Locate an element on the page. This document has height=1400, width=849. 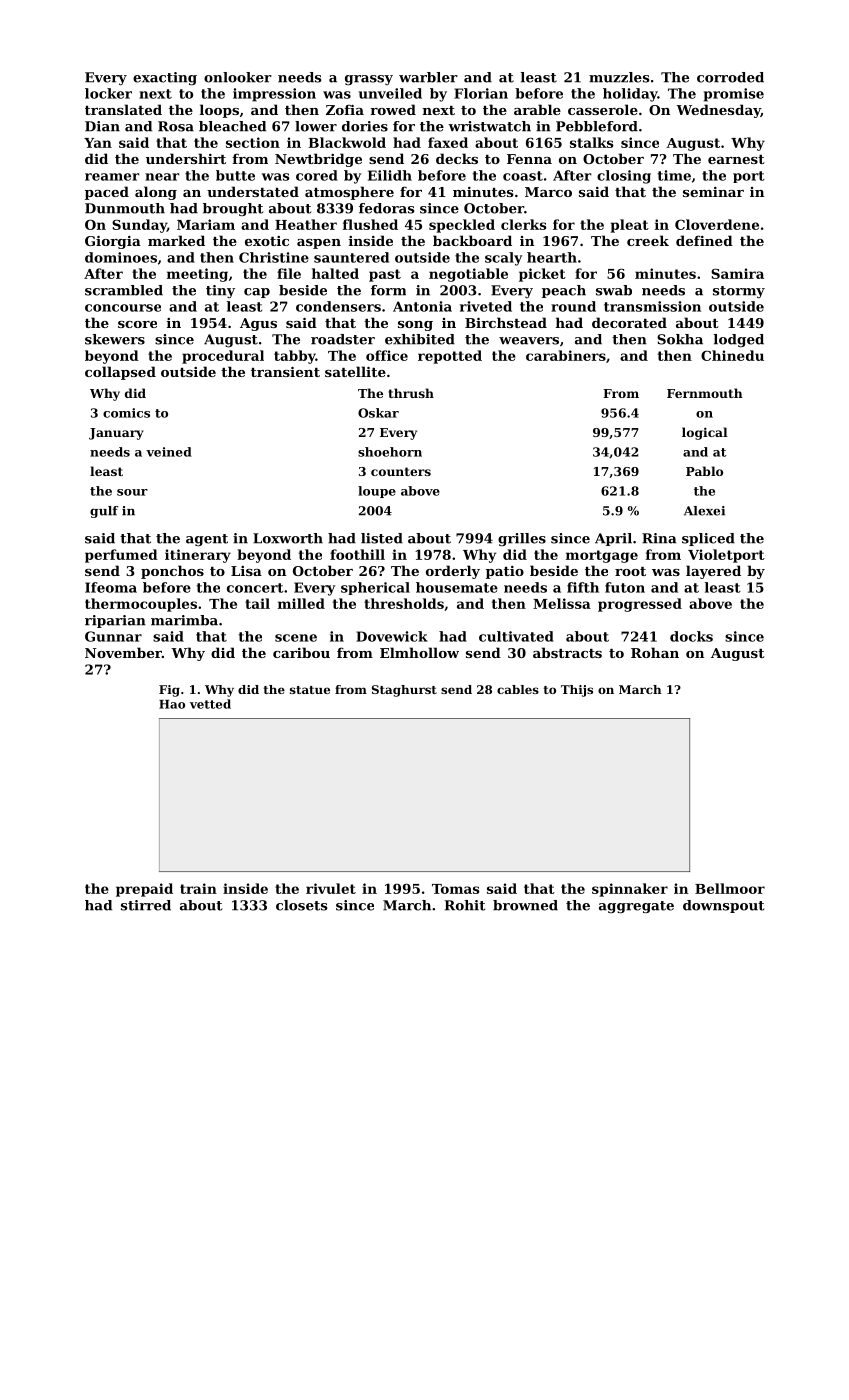
January is located at coordinates (116, 434).
